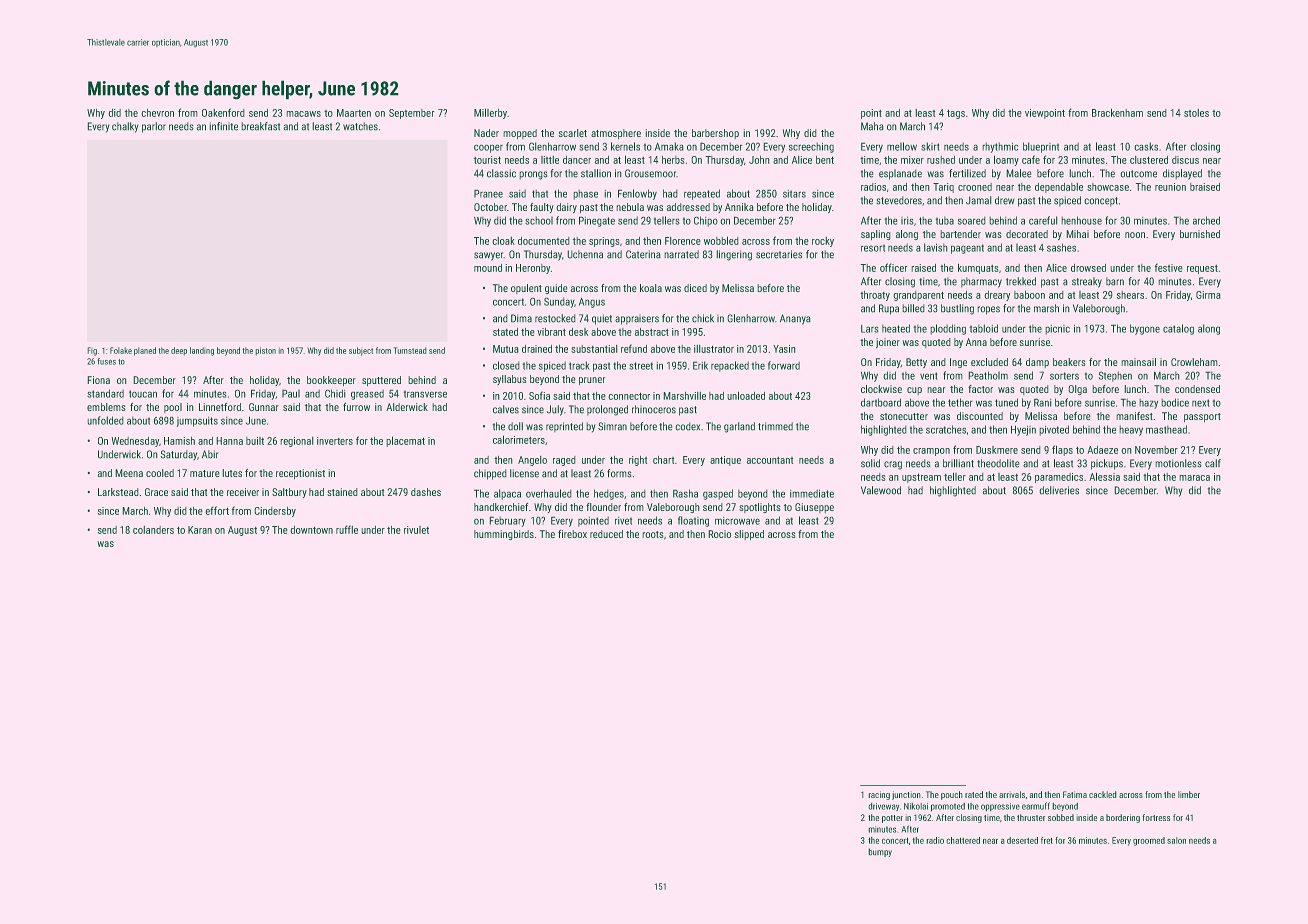 The height and width of the image is (924, 1308). Describe the element at coordinates (342, 492) in the image. I see `stained` at that location.
